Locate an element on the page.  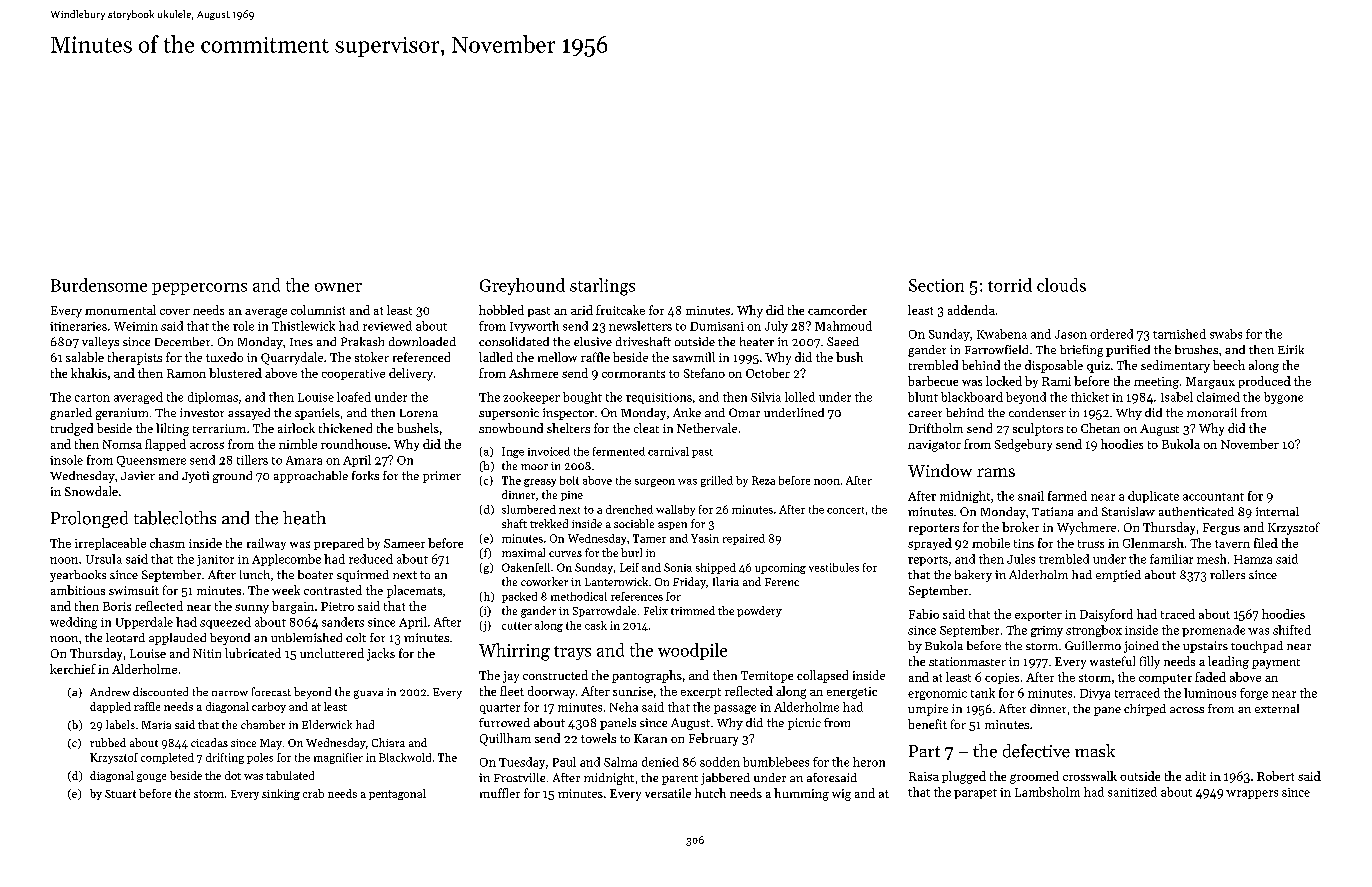
Stuart is located at coordinates (120, 794).
